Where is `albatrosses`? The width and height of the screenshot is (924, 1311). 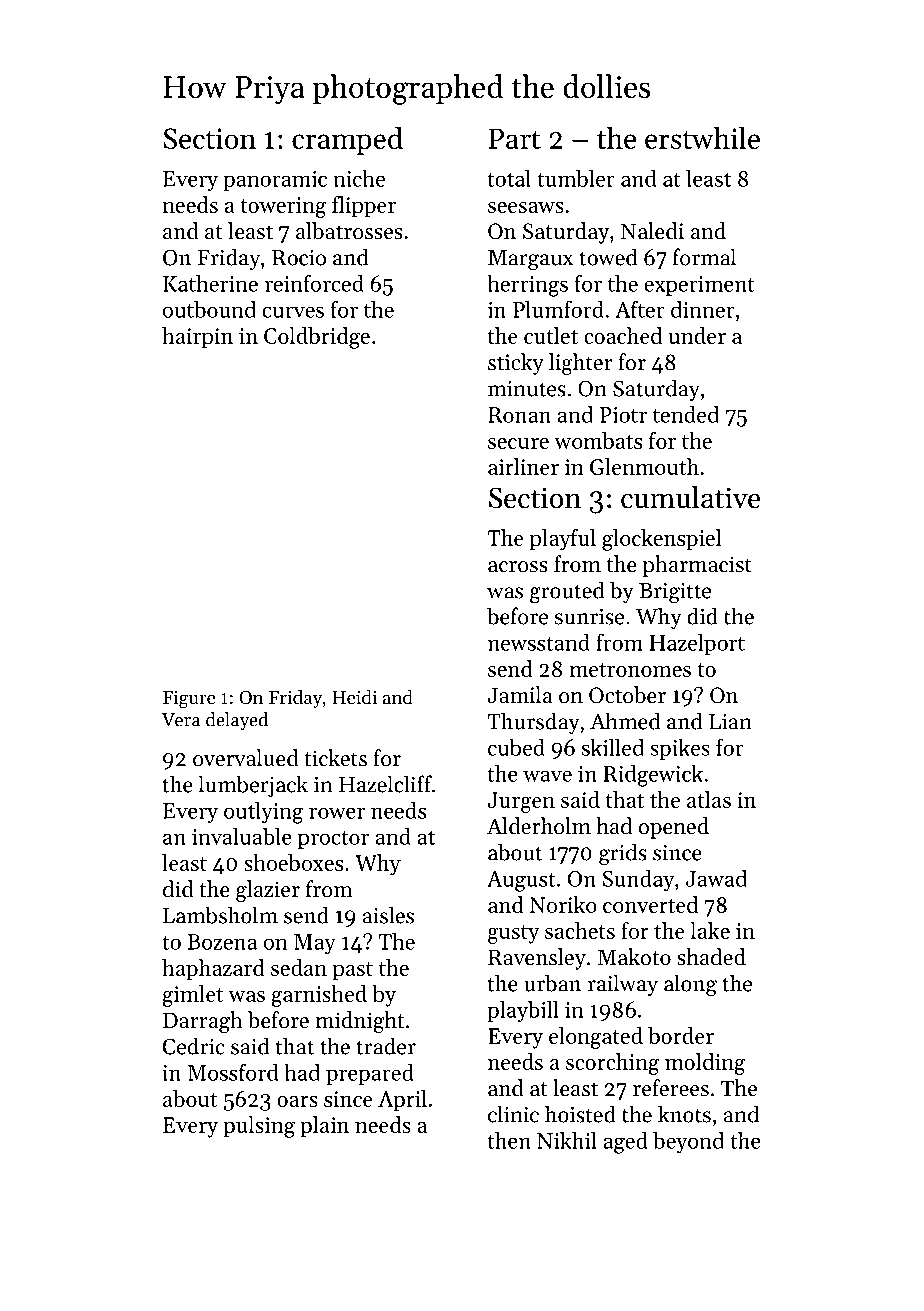
albatrosses is located at coordinates (349, 231).
